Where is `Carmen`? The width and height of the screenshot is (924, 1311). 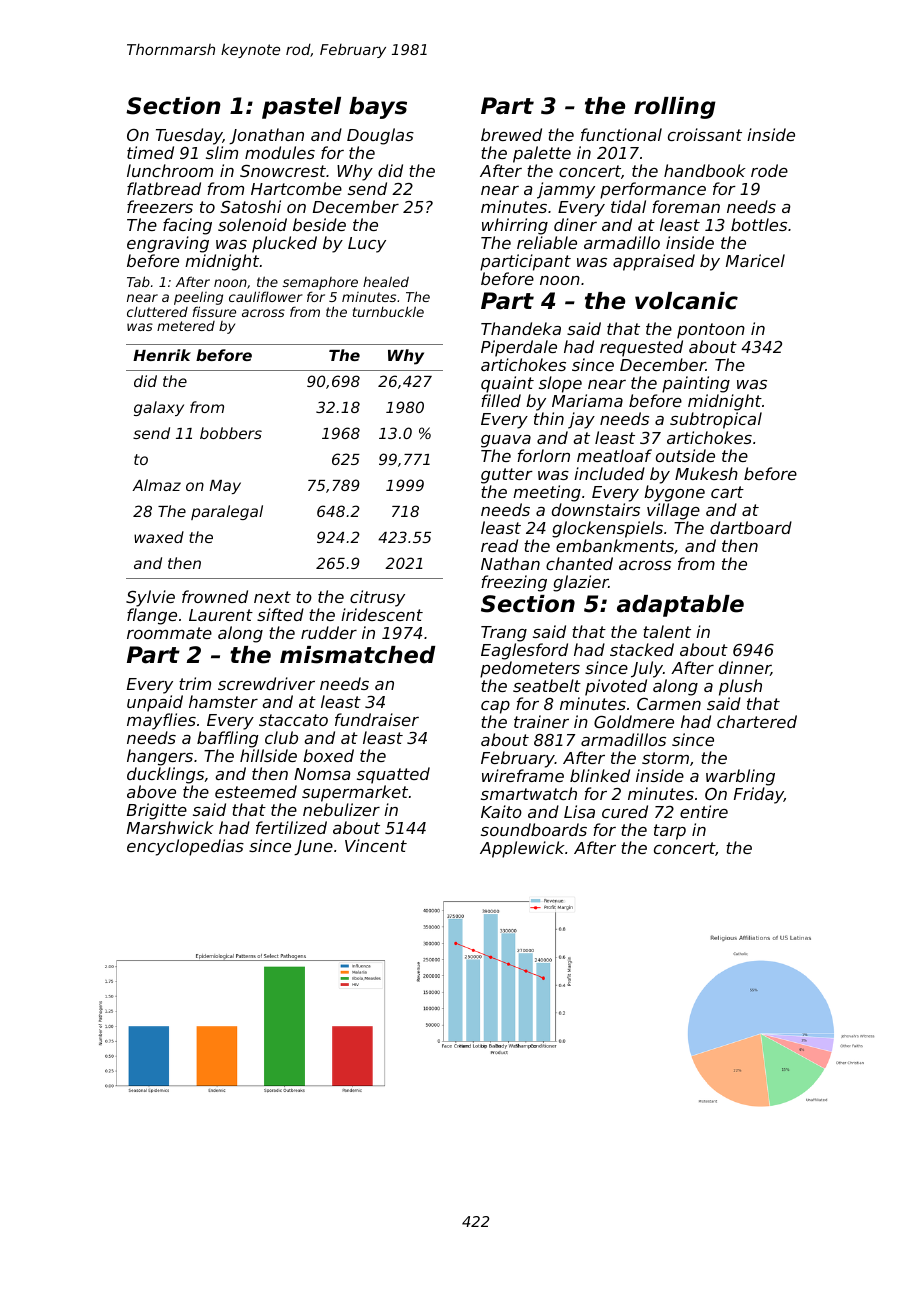 Carmen is located at coordinates (669, 704).
